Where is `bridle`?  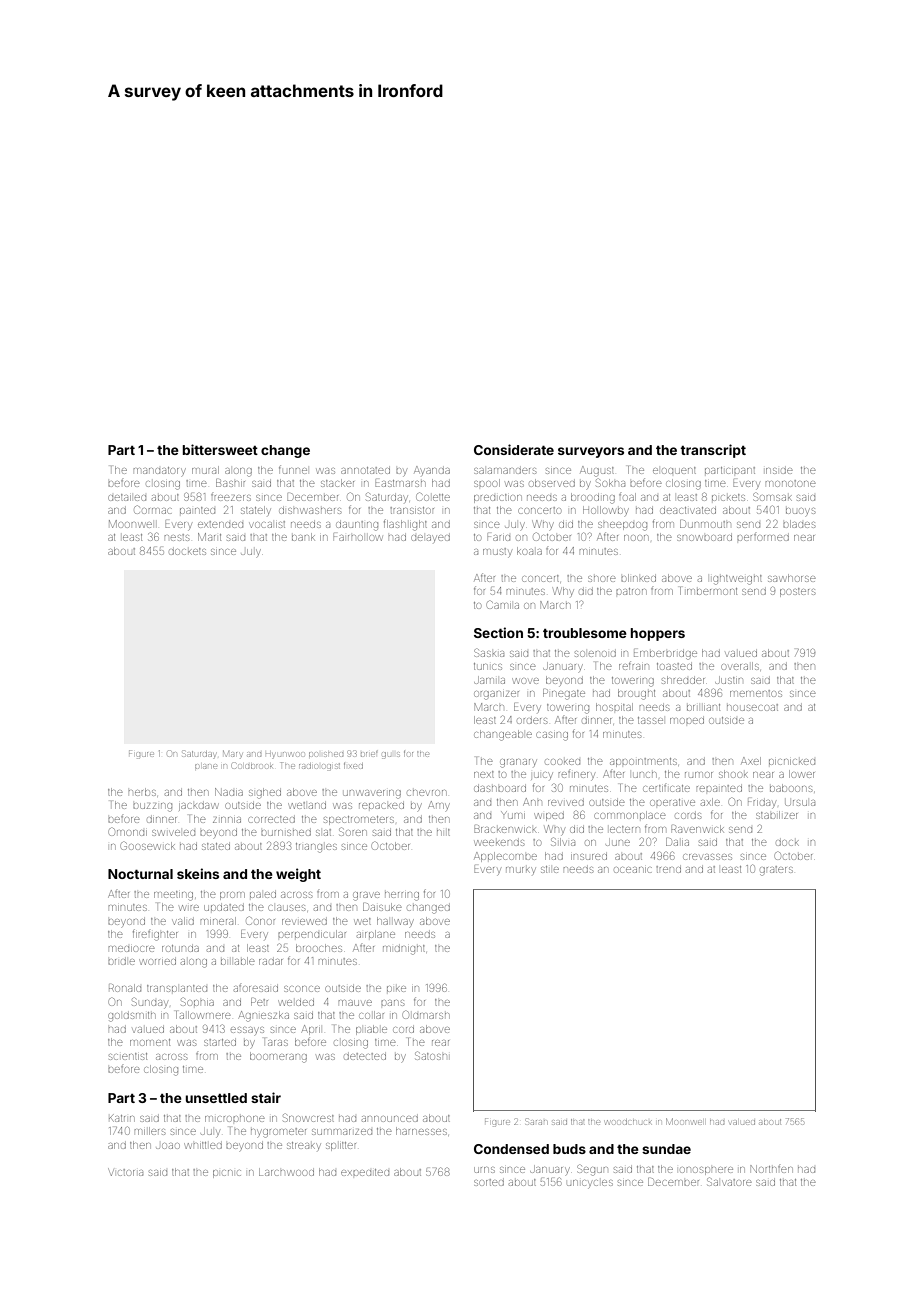
bridle is located at coordinates (121, 962).
